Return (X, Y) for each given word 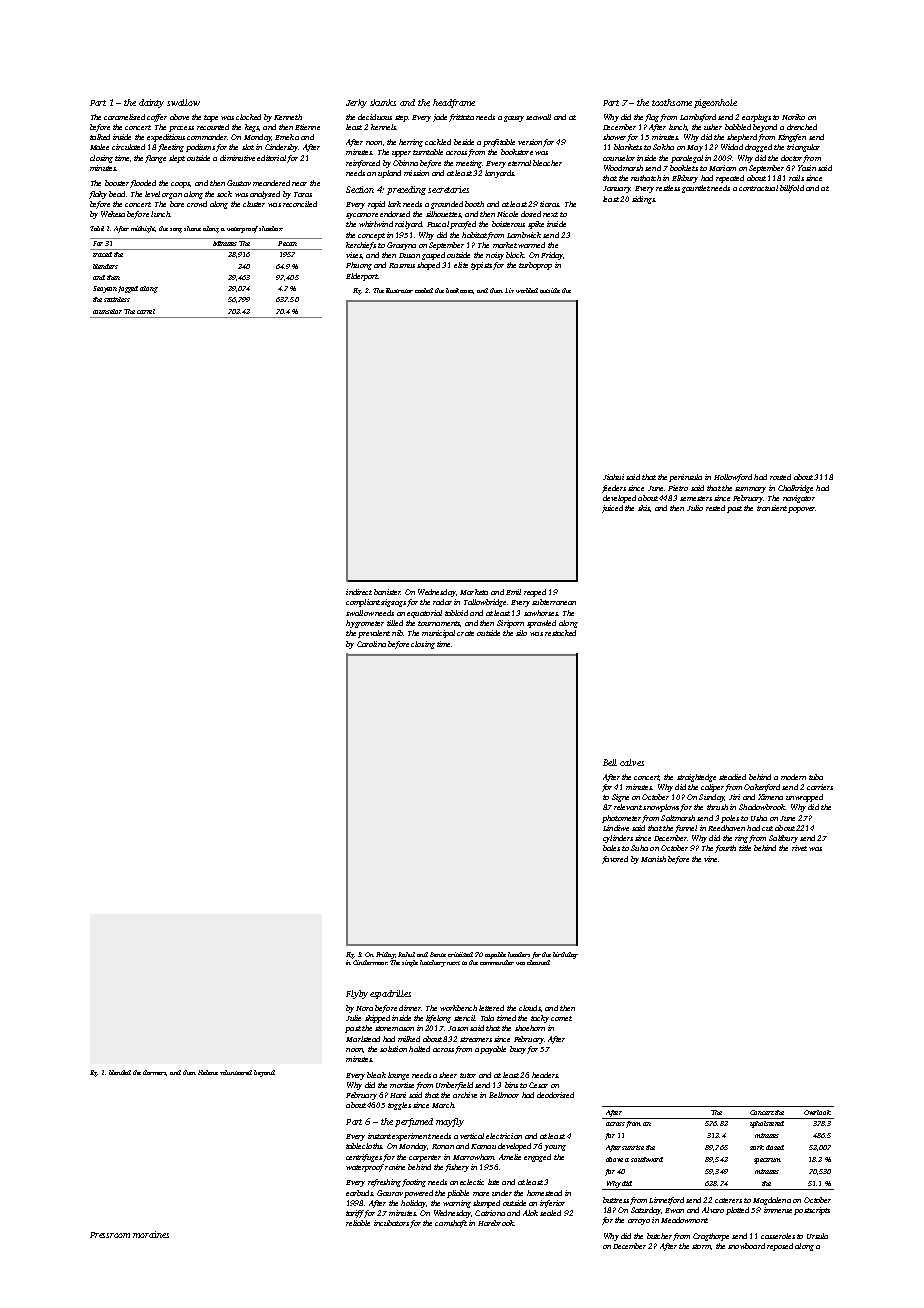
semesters (696, 498)
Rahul (406, 954)
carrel (146, 311)
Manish (653, 859)
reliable (358, 1223)
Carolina (371, 644)
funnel (686, 829)
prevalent (374, 634)
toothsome (672, 102)
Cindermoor (370, 962)
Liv (509, 290)
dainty (151, 103)
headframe (454, 103)
